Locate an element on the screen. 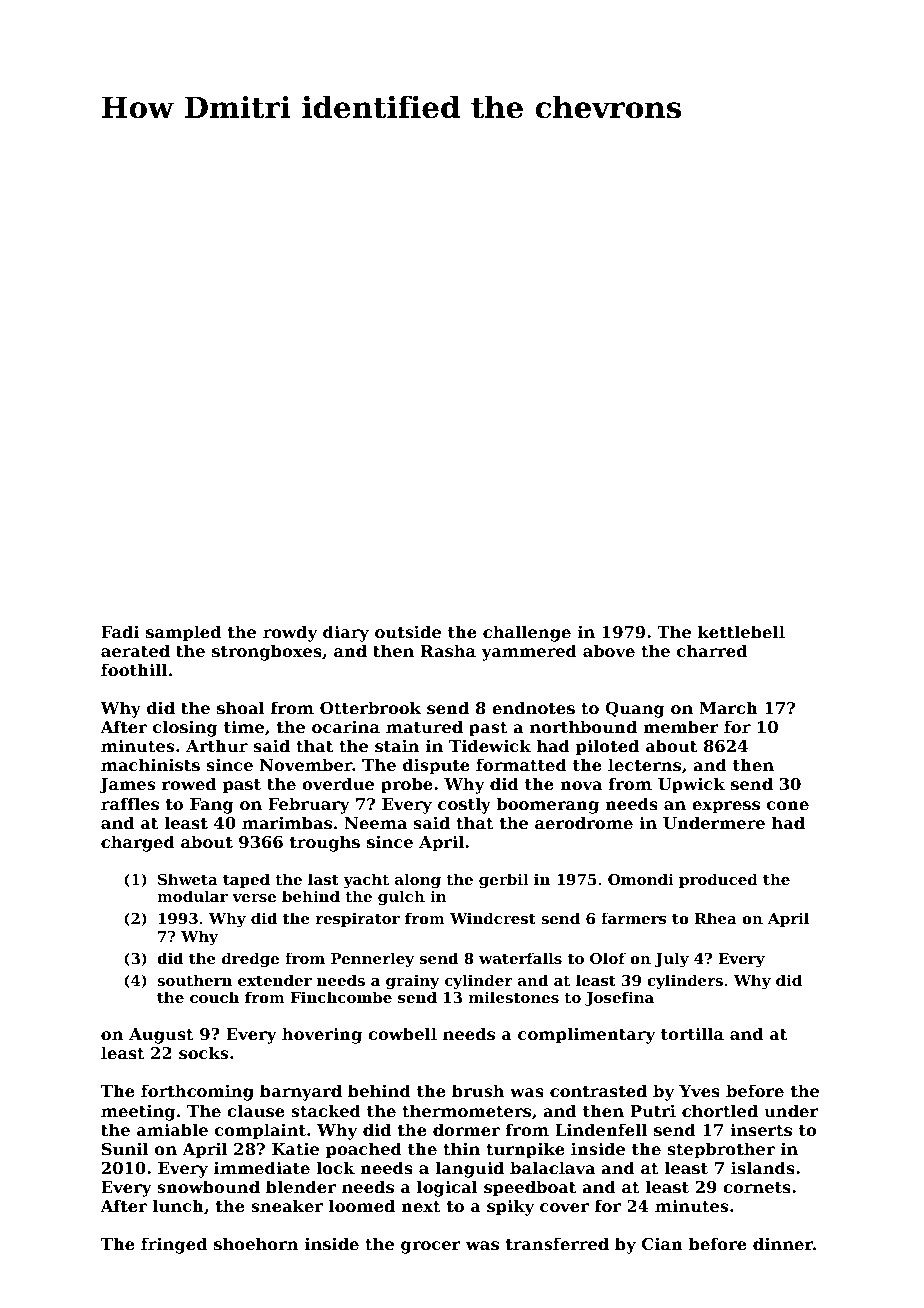 The height and width of the screenshot is (1308, 924). matured is located at coordinates (424, 726).
